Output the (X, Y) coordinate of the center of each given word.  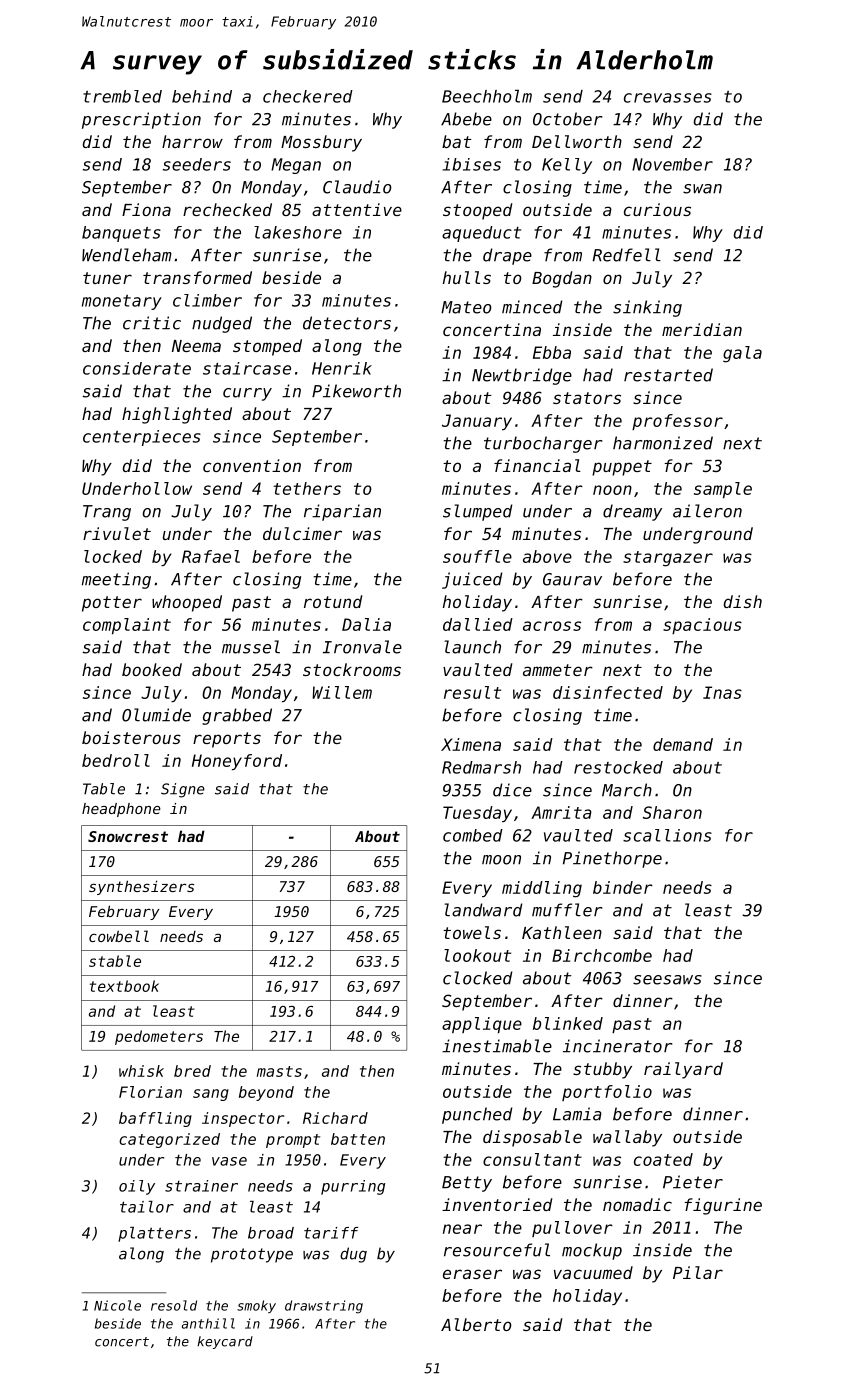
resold (174, 1305)
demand (683, 744)
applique (482, 1025)
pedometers (159, 1037)
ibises (472, 164)
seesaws (667, 980)
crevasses (668, 98)
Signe (183, 790)
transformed (197, 277)
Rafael (211, 556)
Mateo (466, 307)
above (547, 556)
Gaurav (572, 579)
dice (512, 790)
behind (202, 96)
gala (742, 354)
